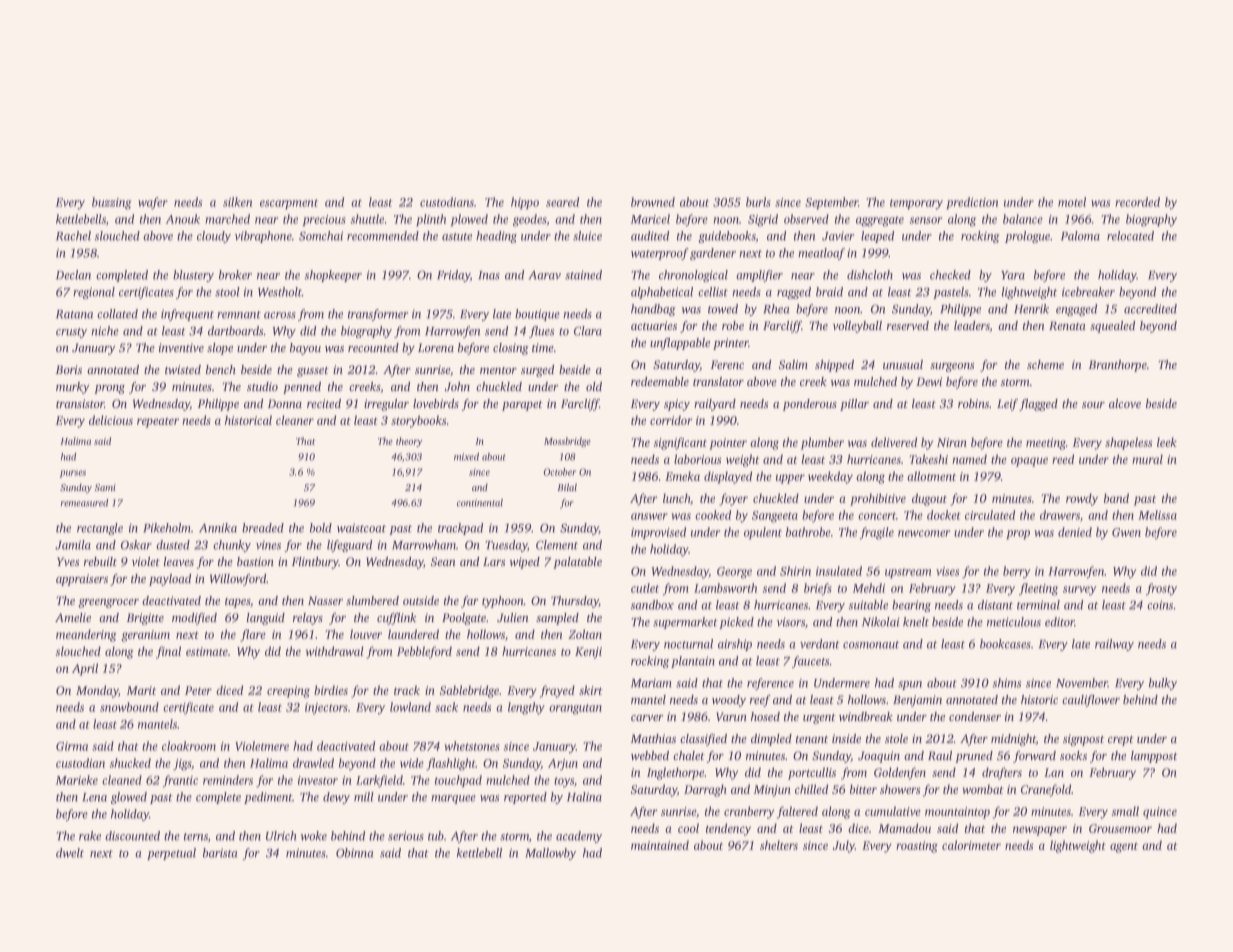 This page has height=952, width=1233. Describe the element at coordinates (82, 580) in the page. I see `appraisers` at that location.
